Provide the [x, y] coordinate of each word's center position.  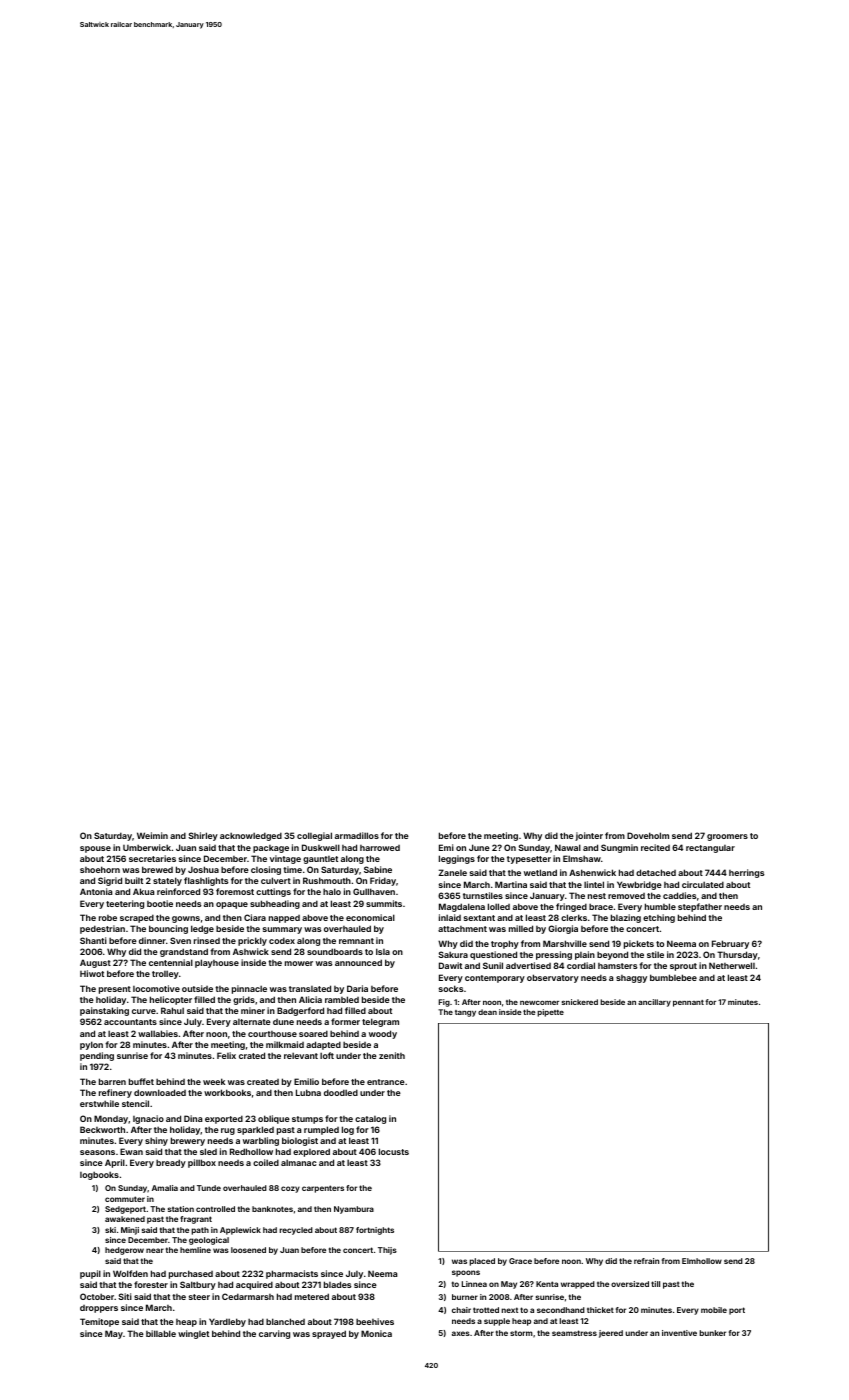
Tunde [209, 1188]
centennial [171, 962]
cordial [581, 965]
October [97, 1296]
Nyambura [354, 1210]
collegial [314, 836]
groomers [727, 837]
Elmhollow [702, 1261]
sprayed [329, 1334]
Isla [383, 951]
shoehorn [100, 869]
